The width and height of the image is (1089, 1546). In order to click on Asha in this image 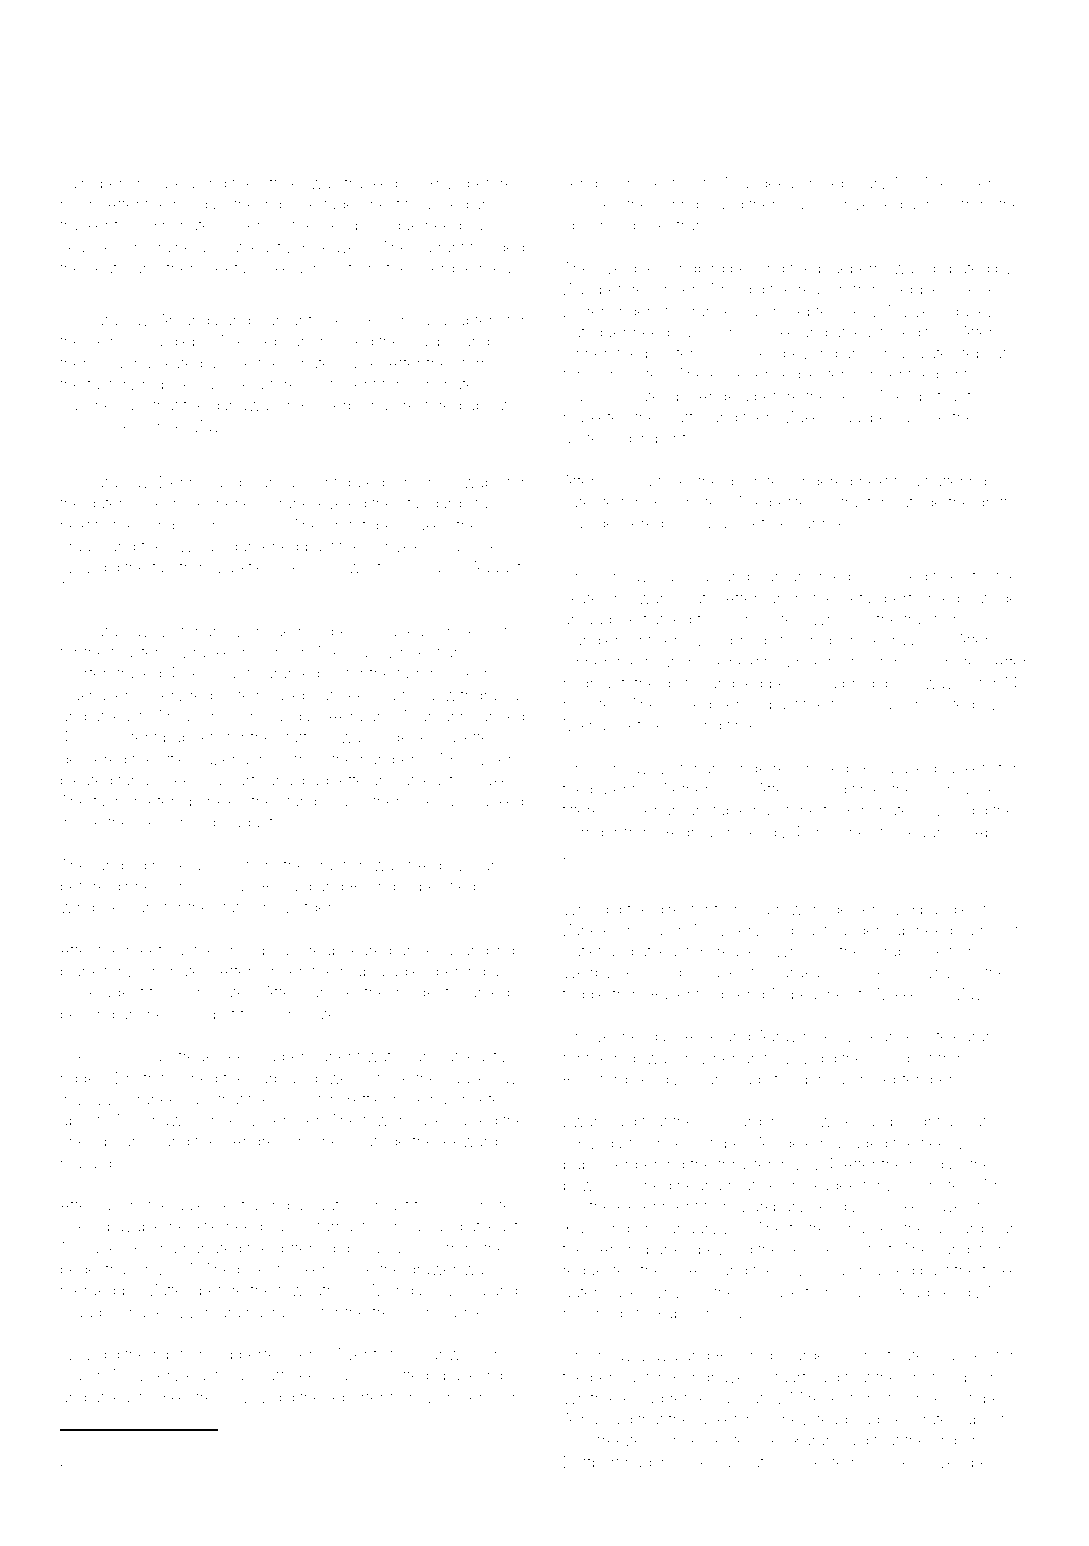, I will do `click(580, 1419)`.
